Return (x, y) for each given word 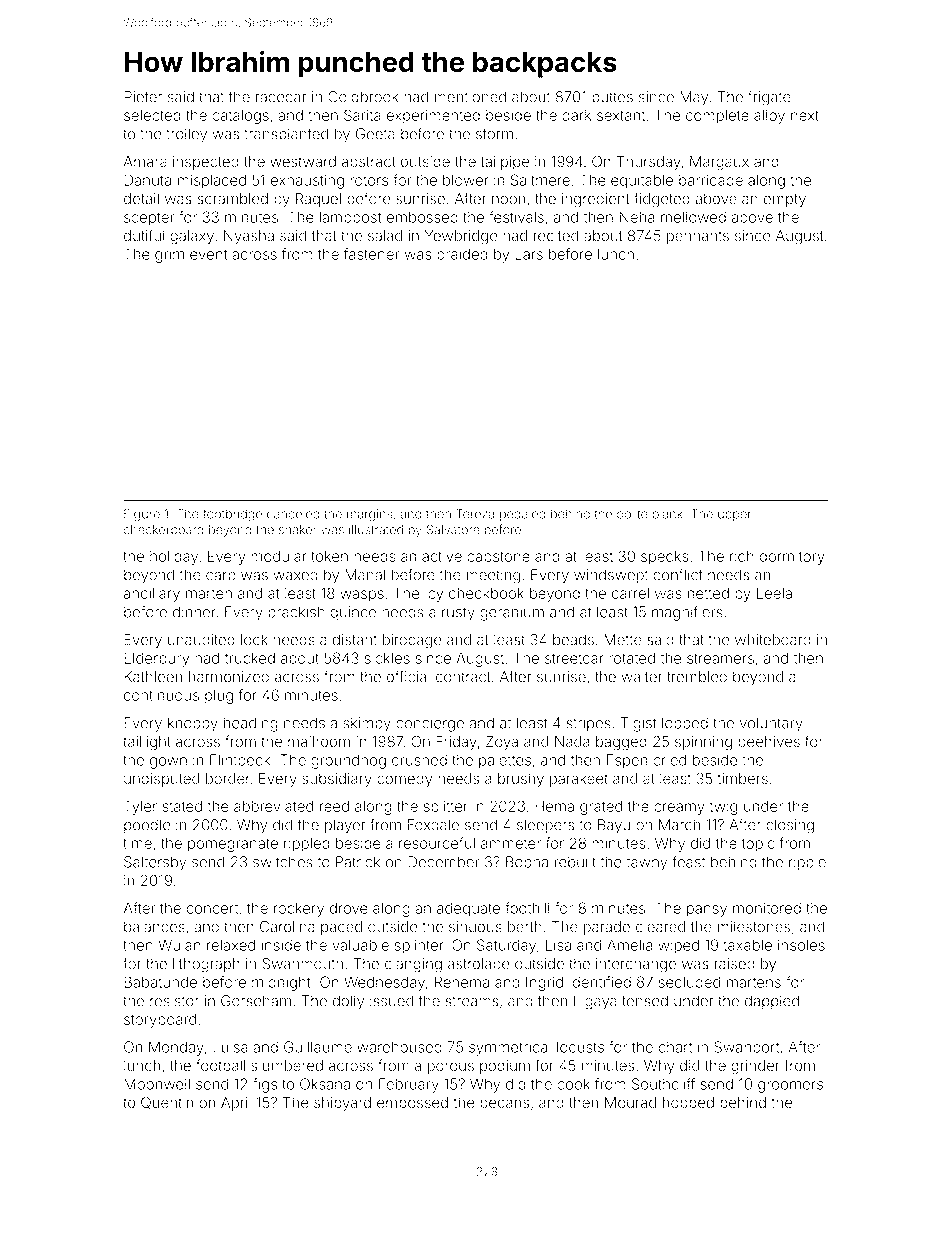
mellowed (693, 217)
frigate (769, 98)
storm (494, 134)
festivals (516, 217)
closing (790, 826)
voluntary (771, 724)
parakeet (579, 780)
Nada (572, 742)
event (208, 254)
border (228, 779)
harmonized (229, 677)
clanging (413, 965)
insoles (801, 945)
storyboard (160, 1021)
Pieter (143, 97)
